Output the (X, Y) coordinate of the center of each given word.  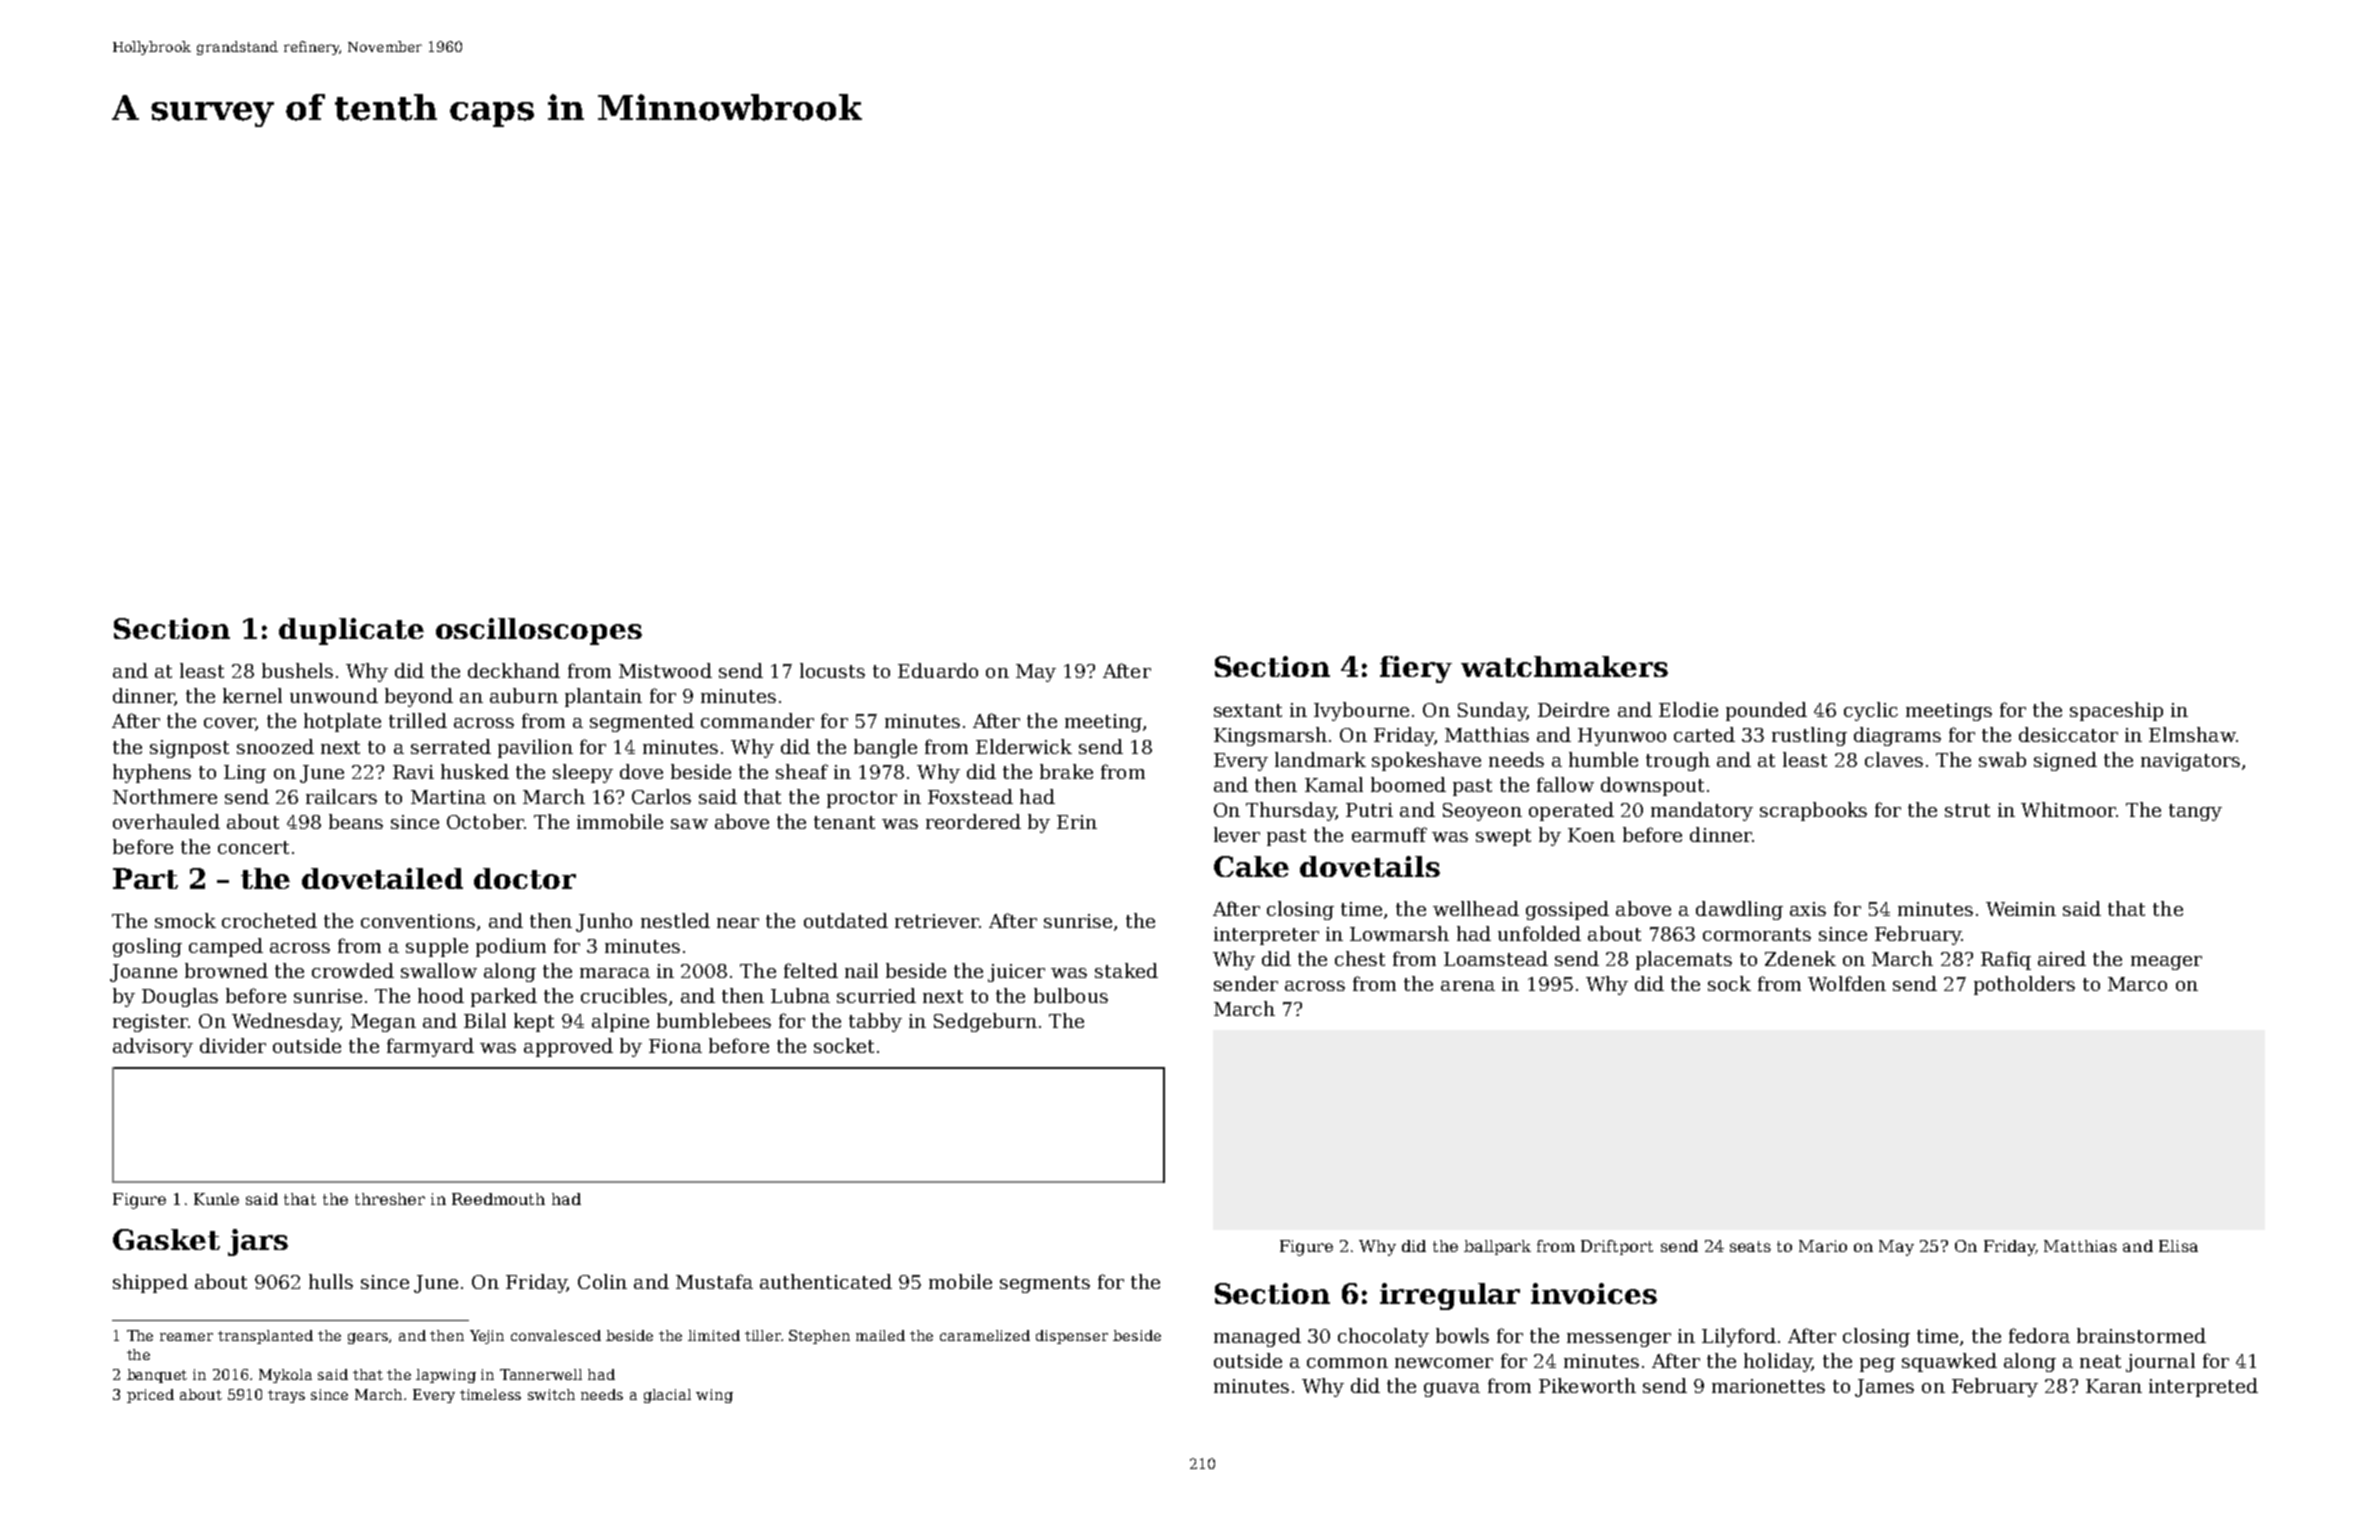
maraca (615, 973)
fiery (1416, 669)
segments (1045, 1284)
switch (551, 1394)
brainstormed (2141, 1335)
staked (1126, 970)
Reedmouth (498, 1199)
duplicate (351, 631)
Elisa (2178, 1246)
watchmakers (1564, 666)
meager (2166, 963)
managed (1257, 1337)
